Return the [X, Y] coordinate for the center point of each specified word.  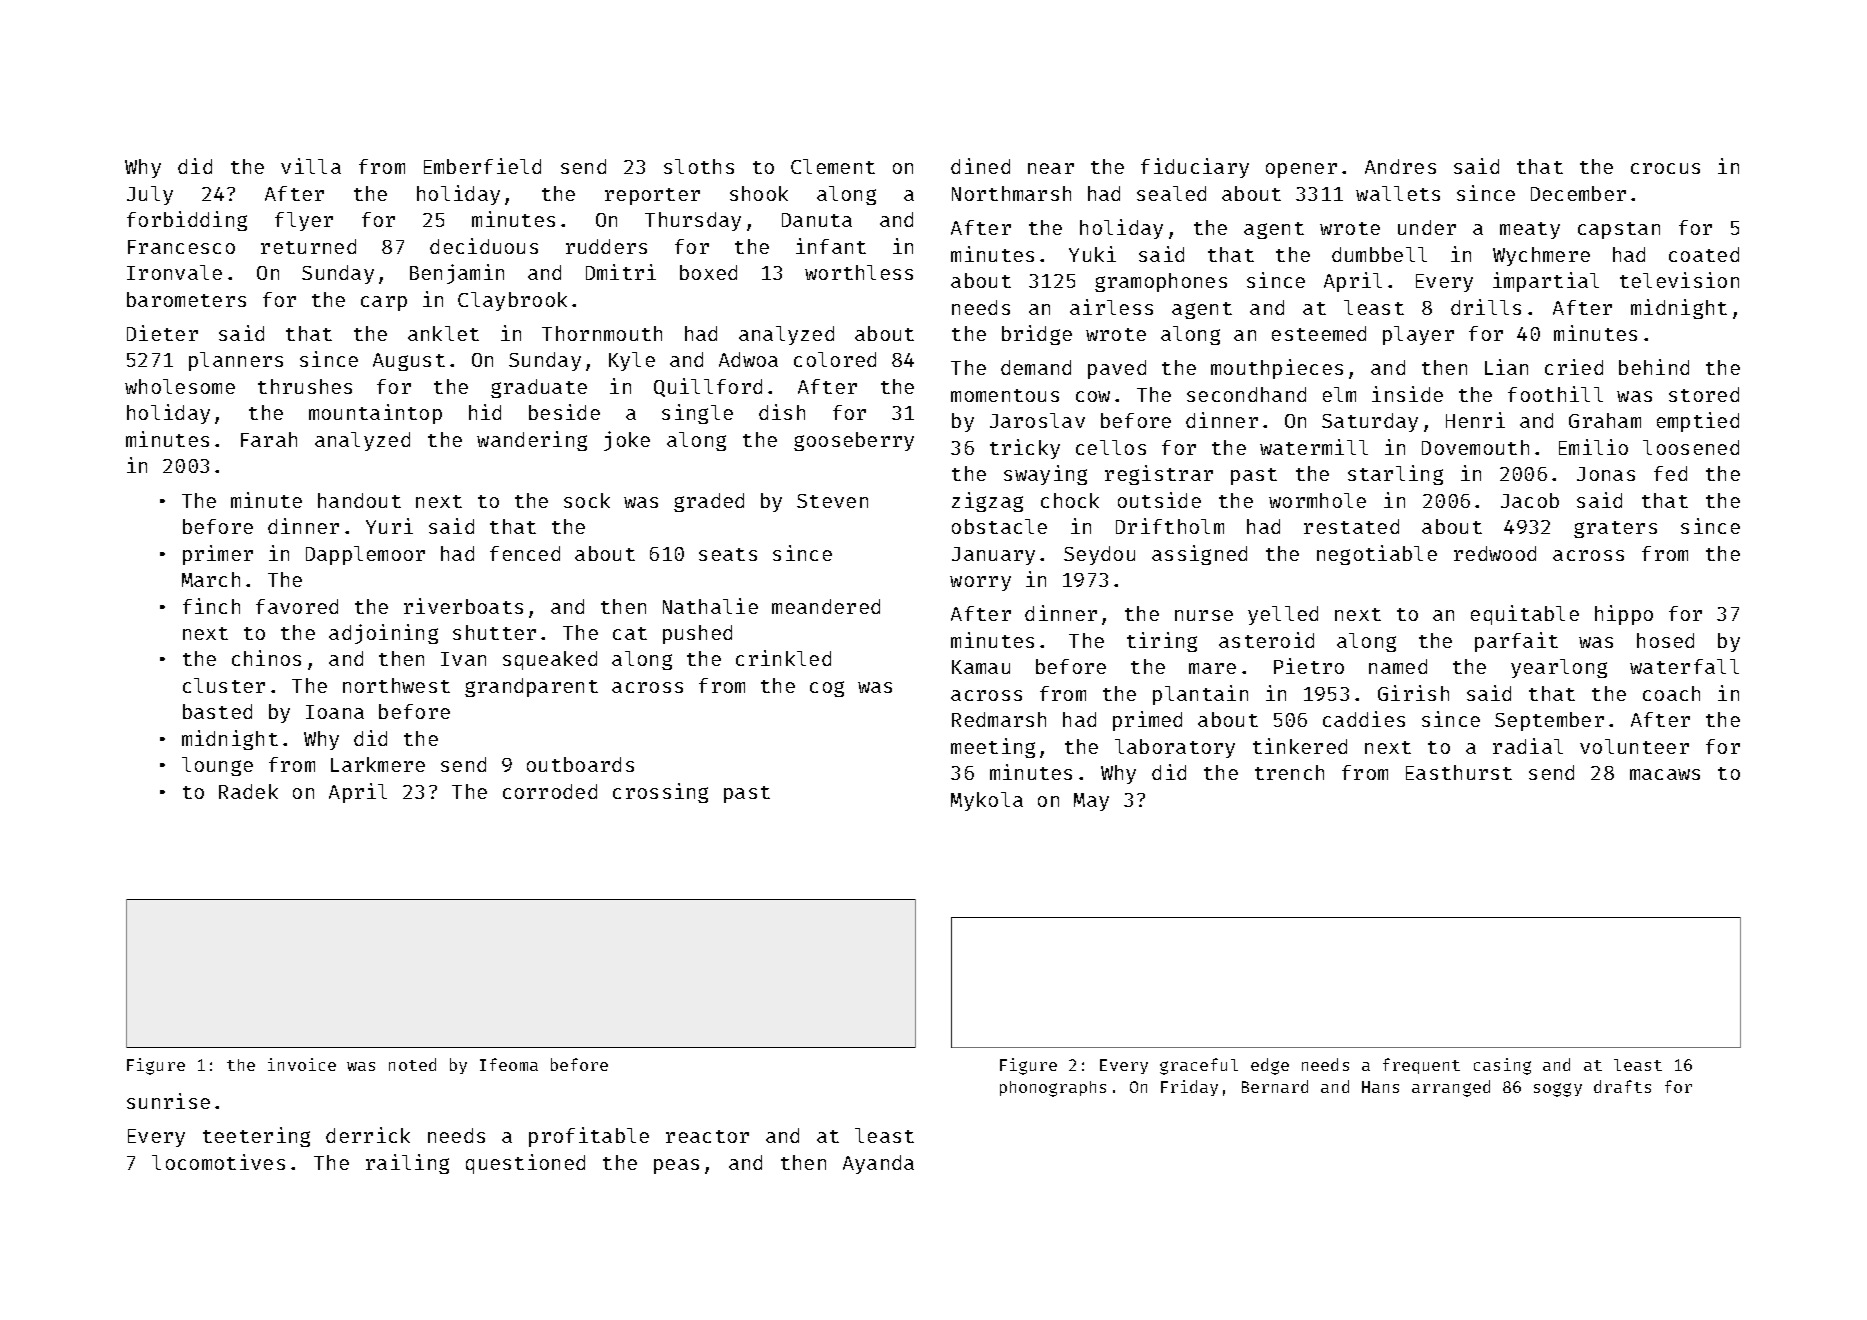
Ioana [335, 712]
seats [728, 554]
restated [1351, 526]
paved [1117, 369]
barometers [186, 299]
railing [407, 1164]
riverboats [463, 606]
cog [827, 689]
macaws [1665, 774]
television [1679, 280]
